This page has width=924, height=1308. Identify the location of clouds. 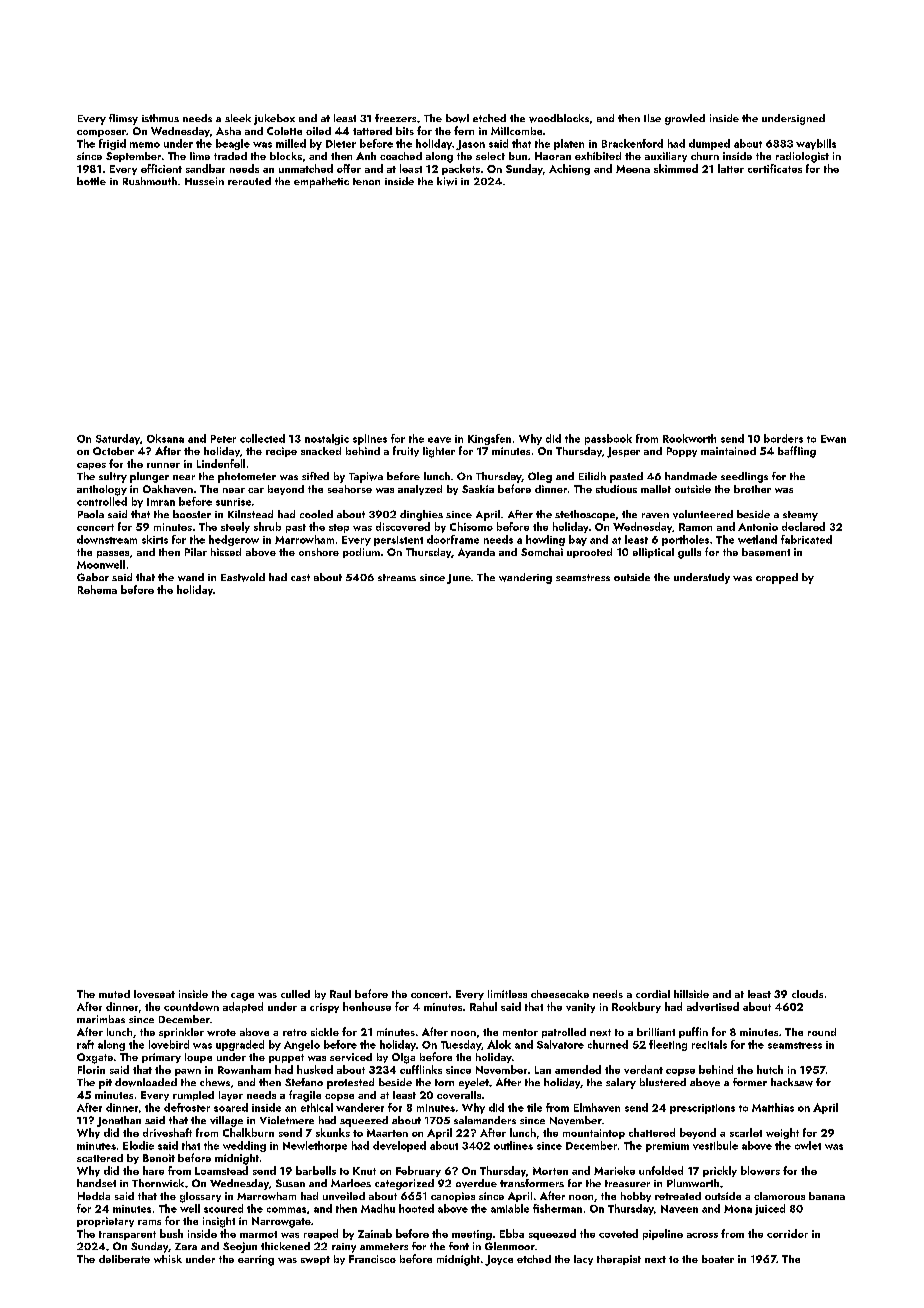
(807, 994).
